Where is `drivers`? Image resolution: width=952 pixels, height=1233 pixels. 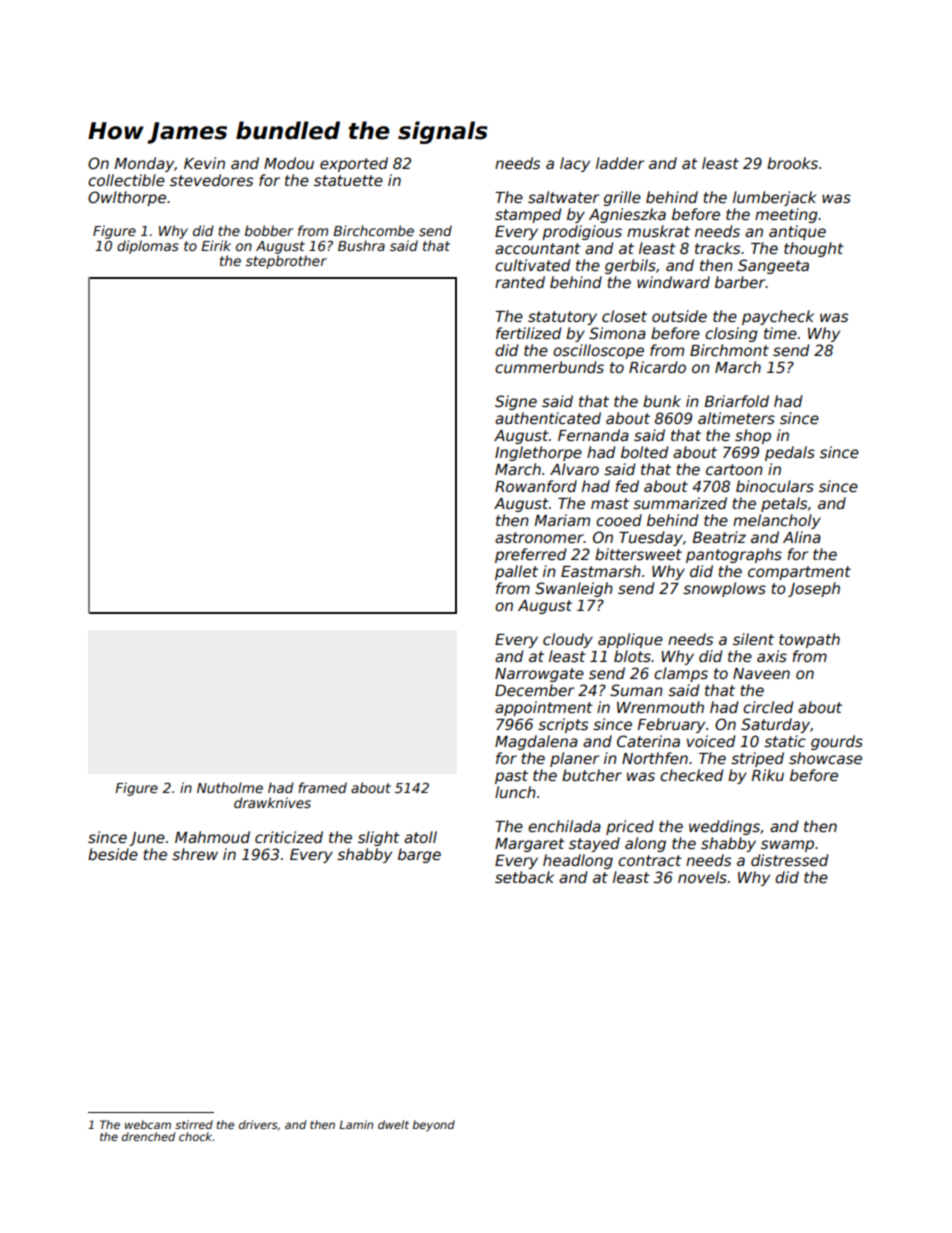
drivers is located at coordinates (258, 1124).
